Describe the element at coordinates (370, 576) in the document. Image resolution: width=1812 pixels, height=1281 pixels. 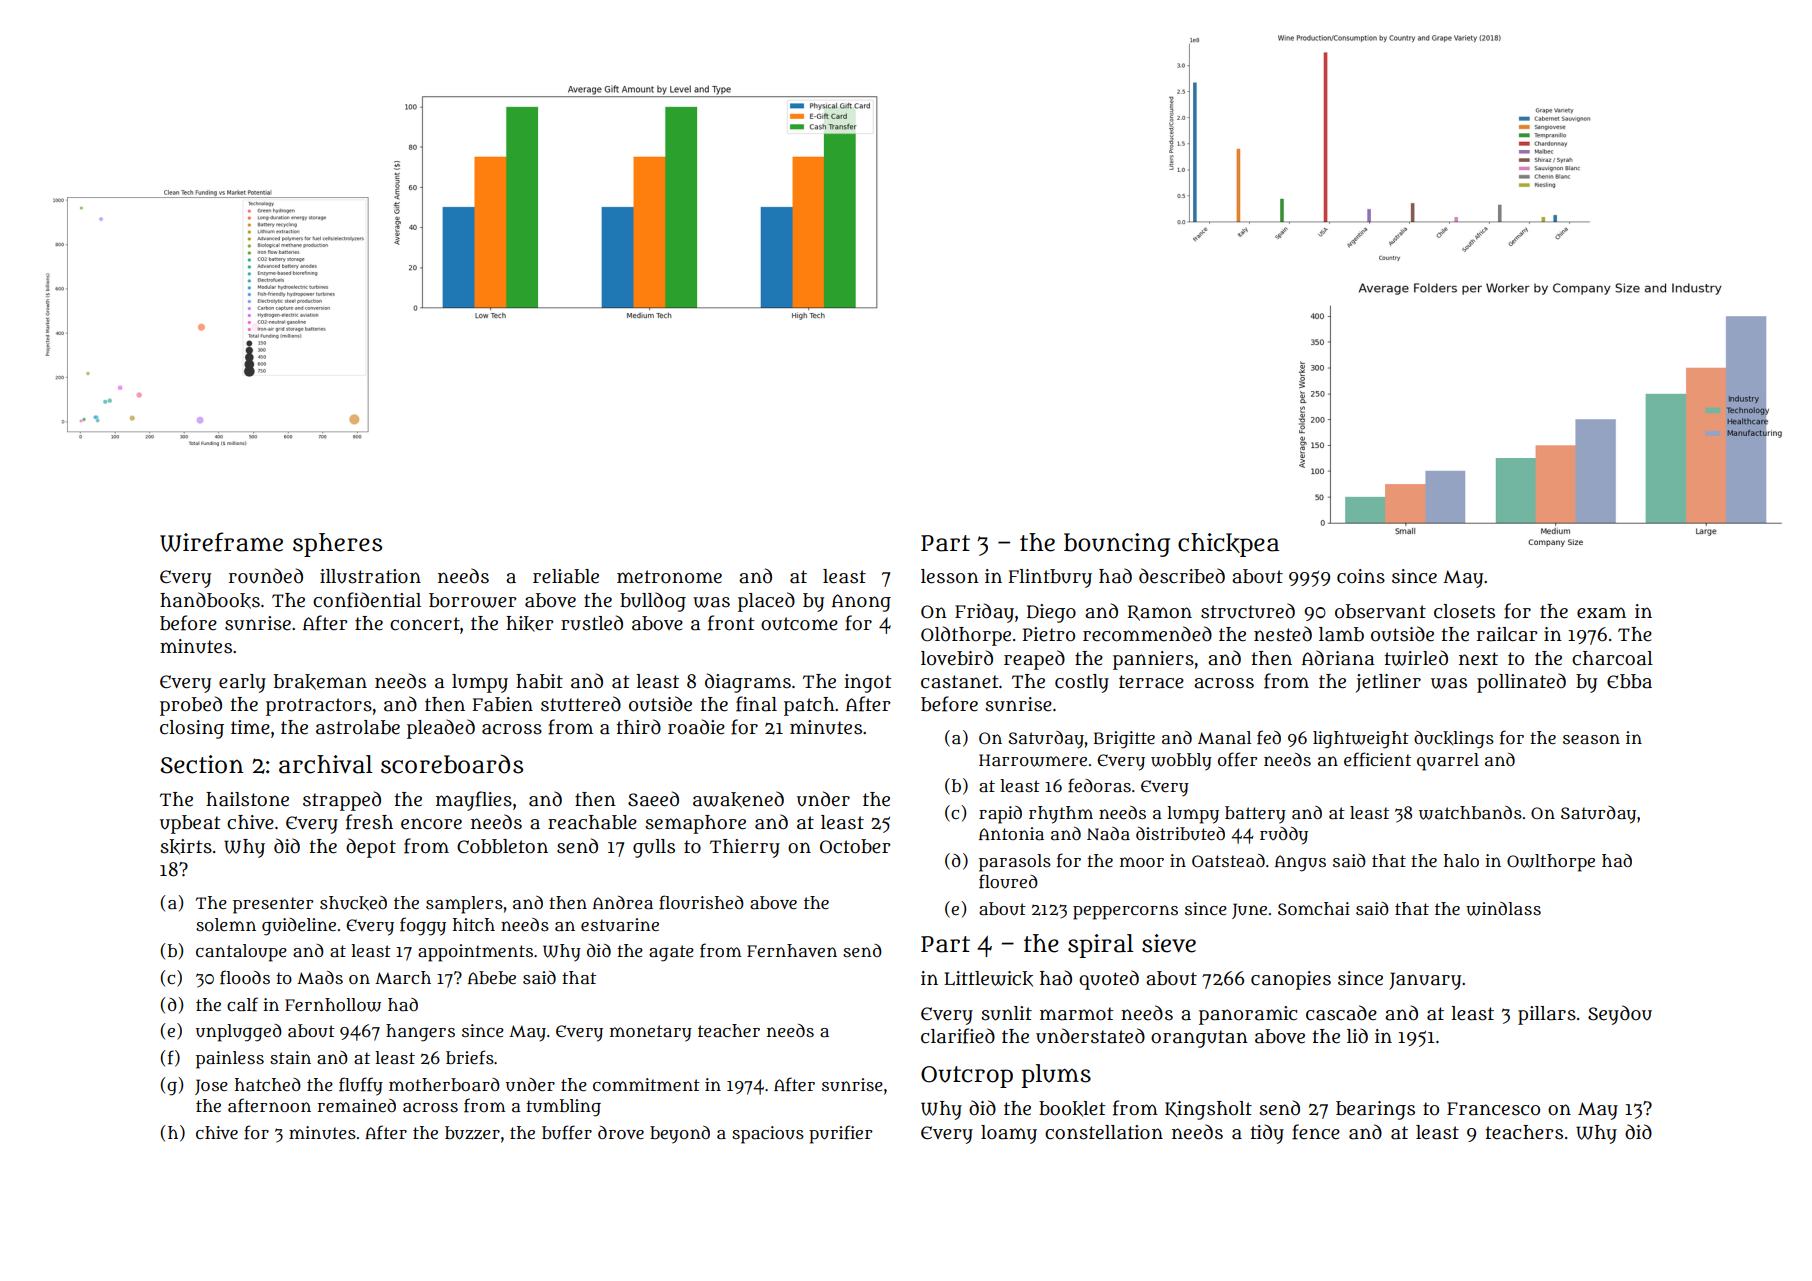
I see `illustration` at that location.
